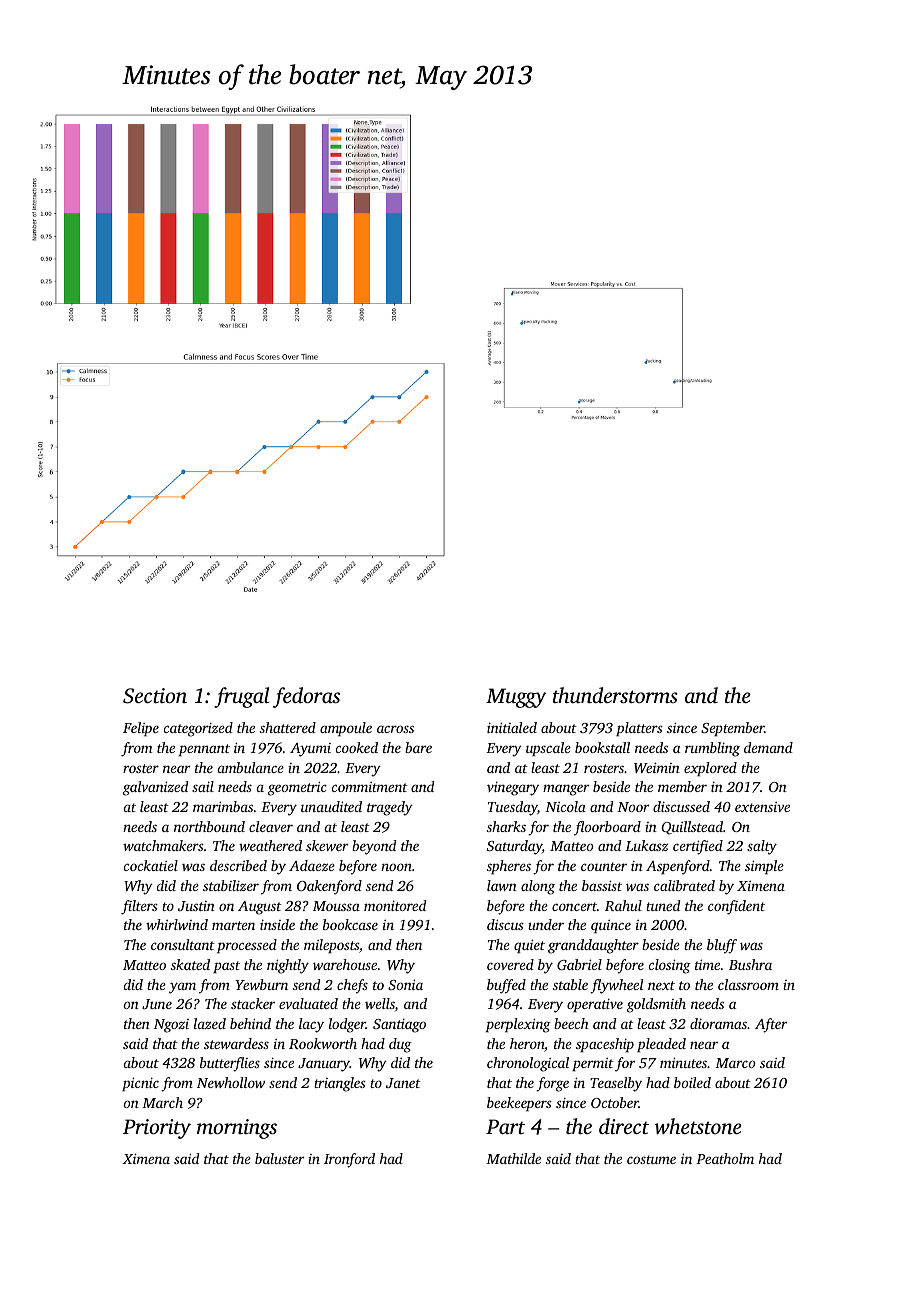 Image resolution: width=924 pixels, height=1314 pixels. Describe the element at coordinates (251, 767) in the document. I see `ambulance` at that location.
